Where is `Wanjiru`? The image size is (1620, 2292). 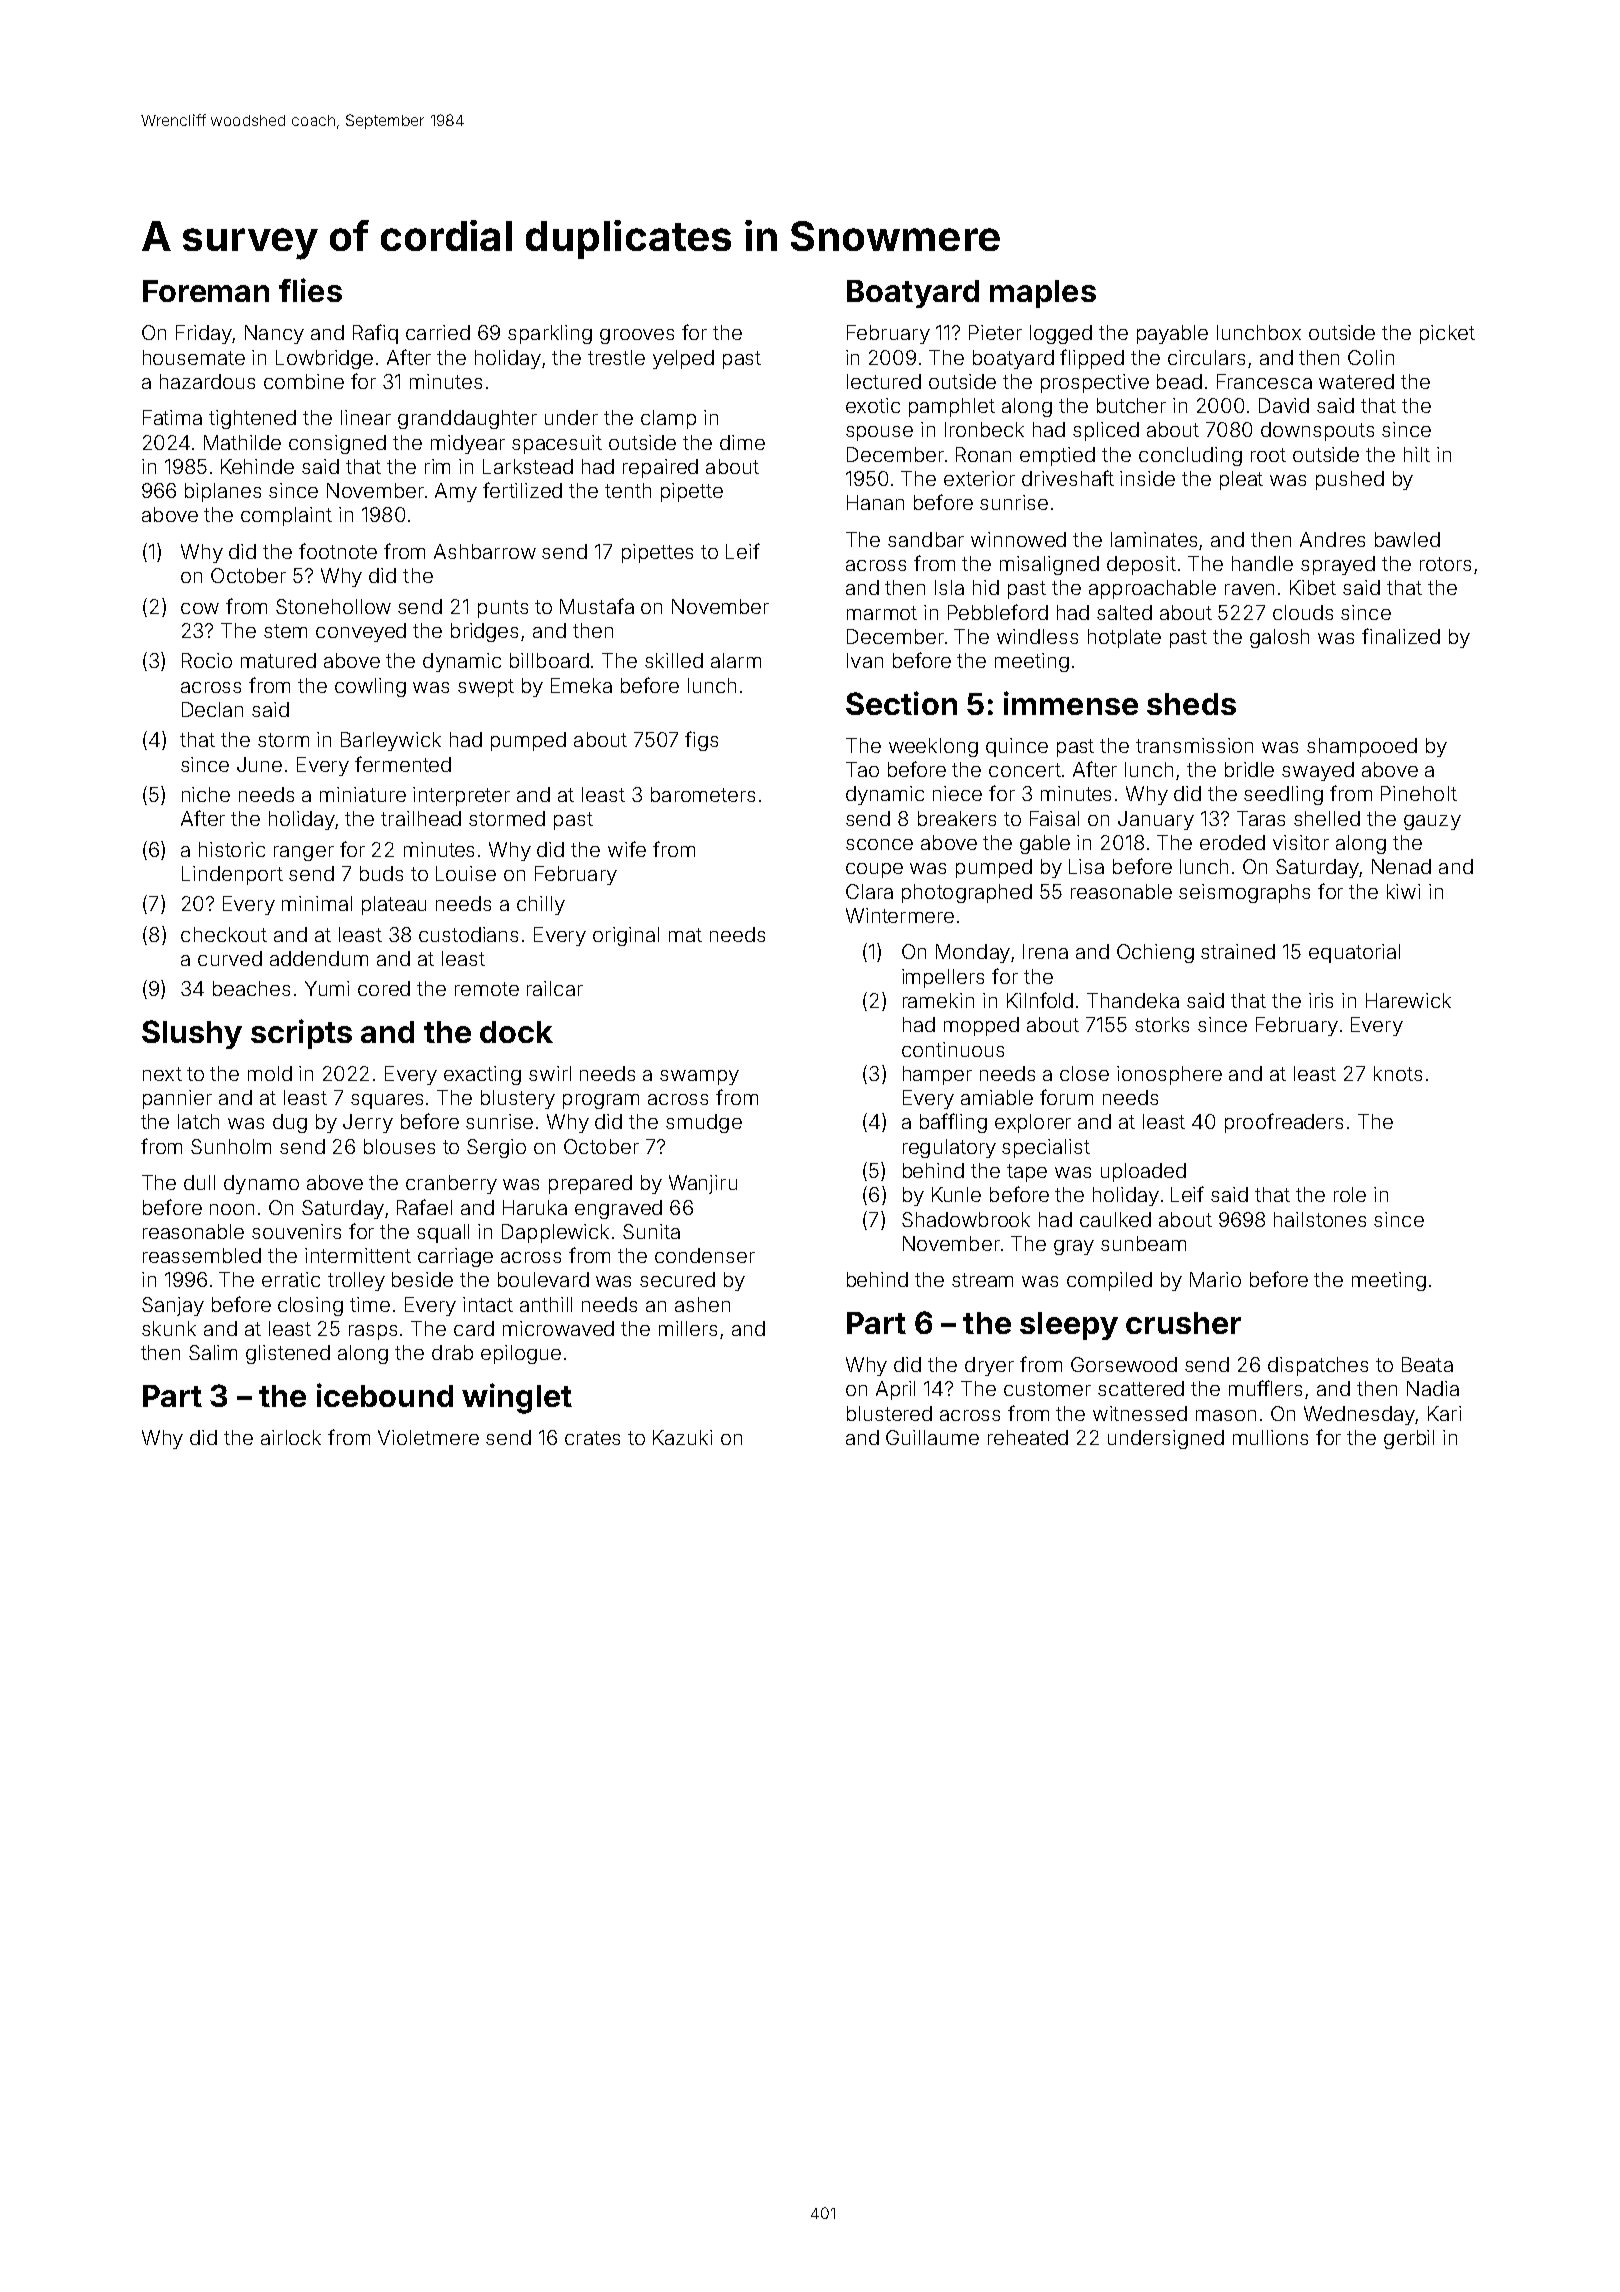
Wanjiru is located at coordinates (703, 1184).
